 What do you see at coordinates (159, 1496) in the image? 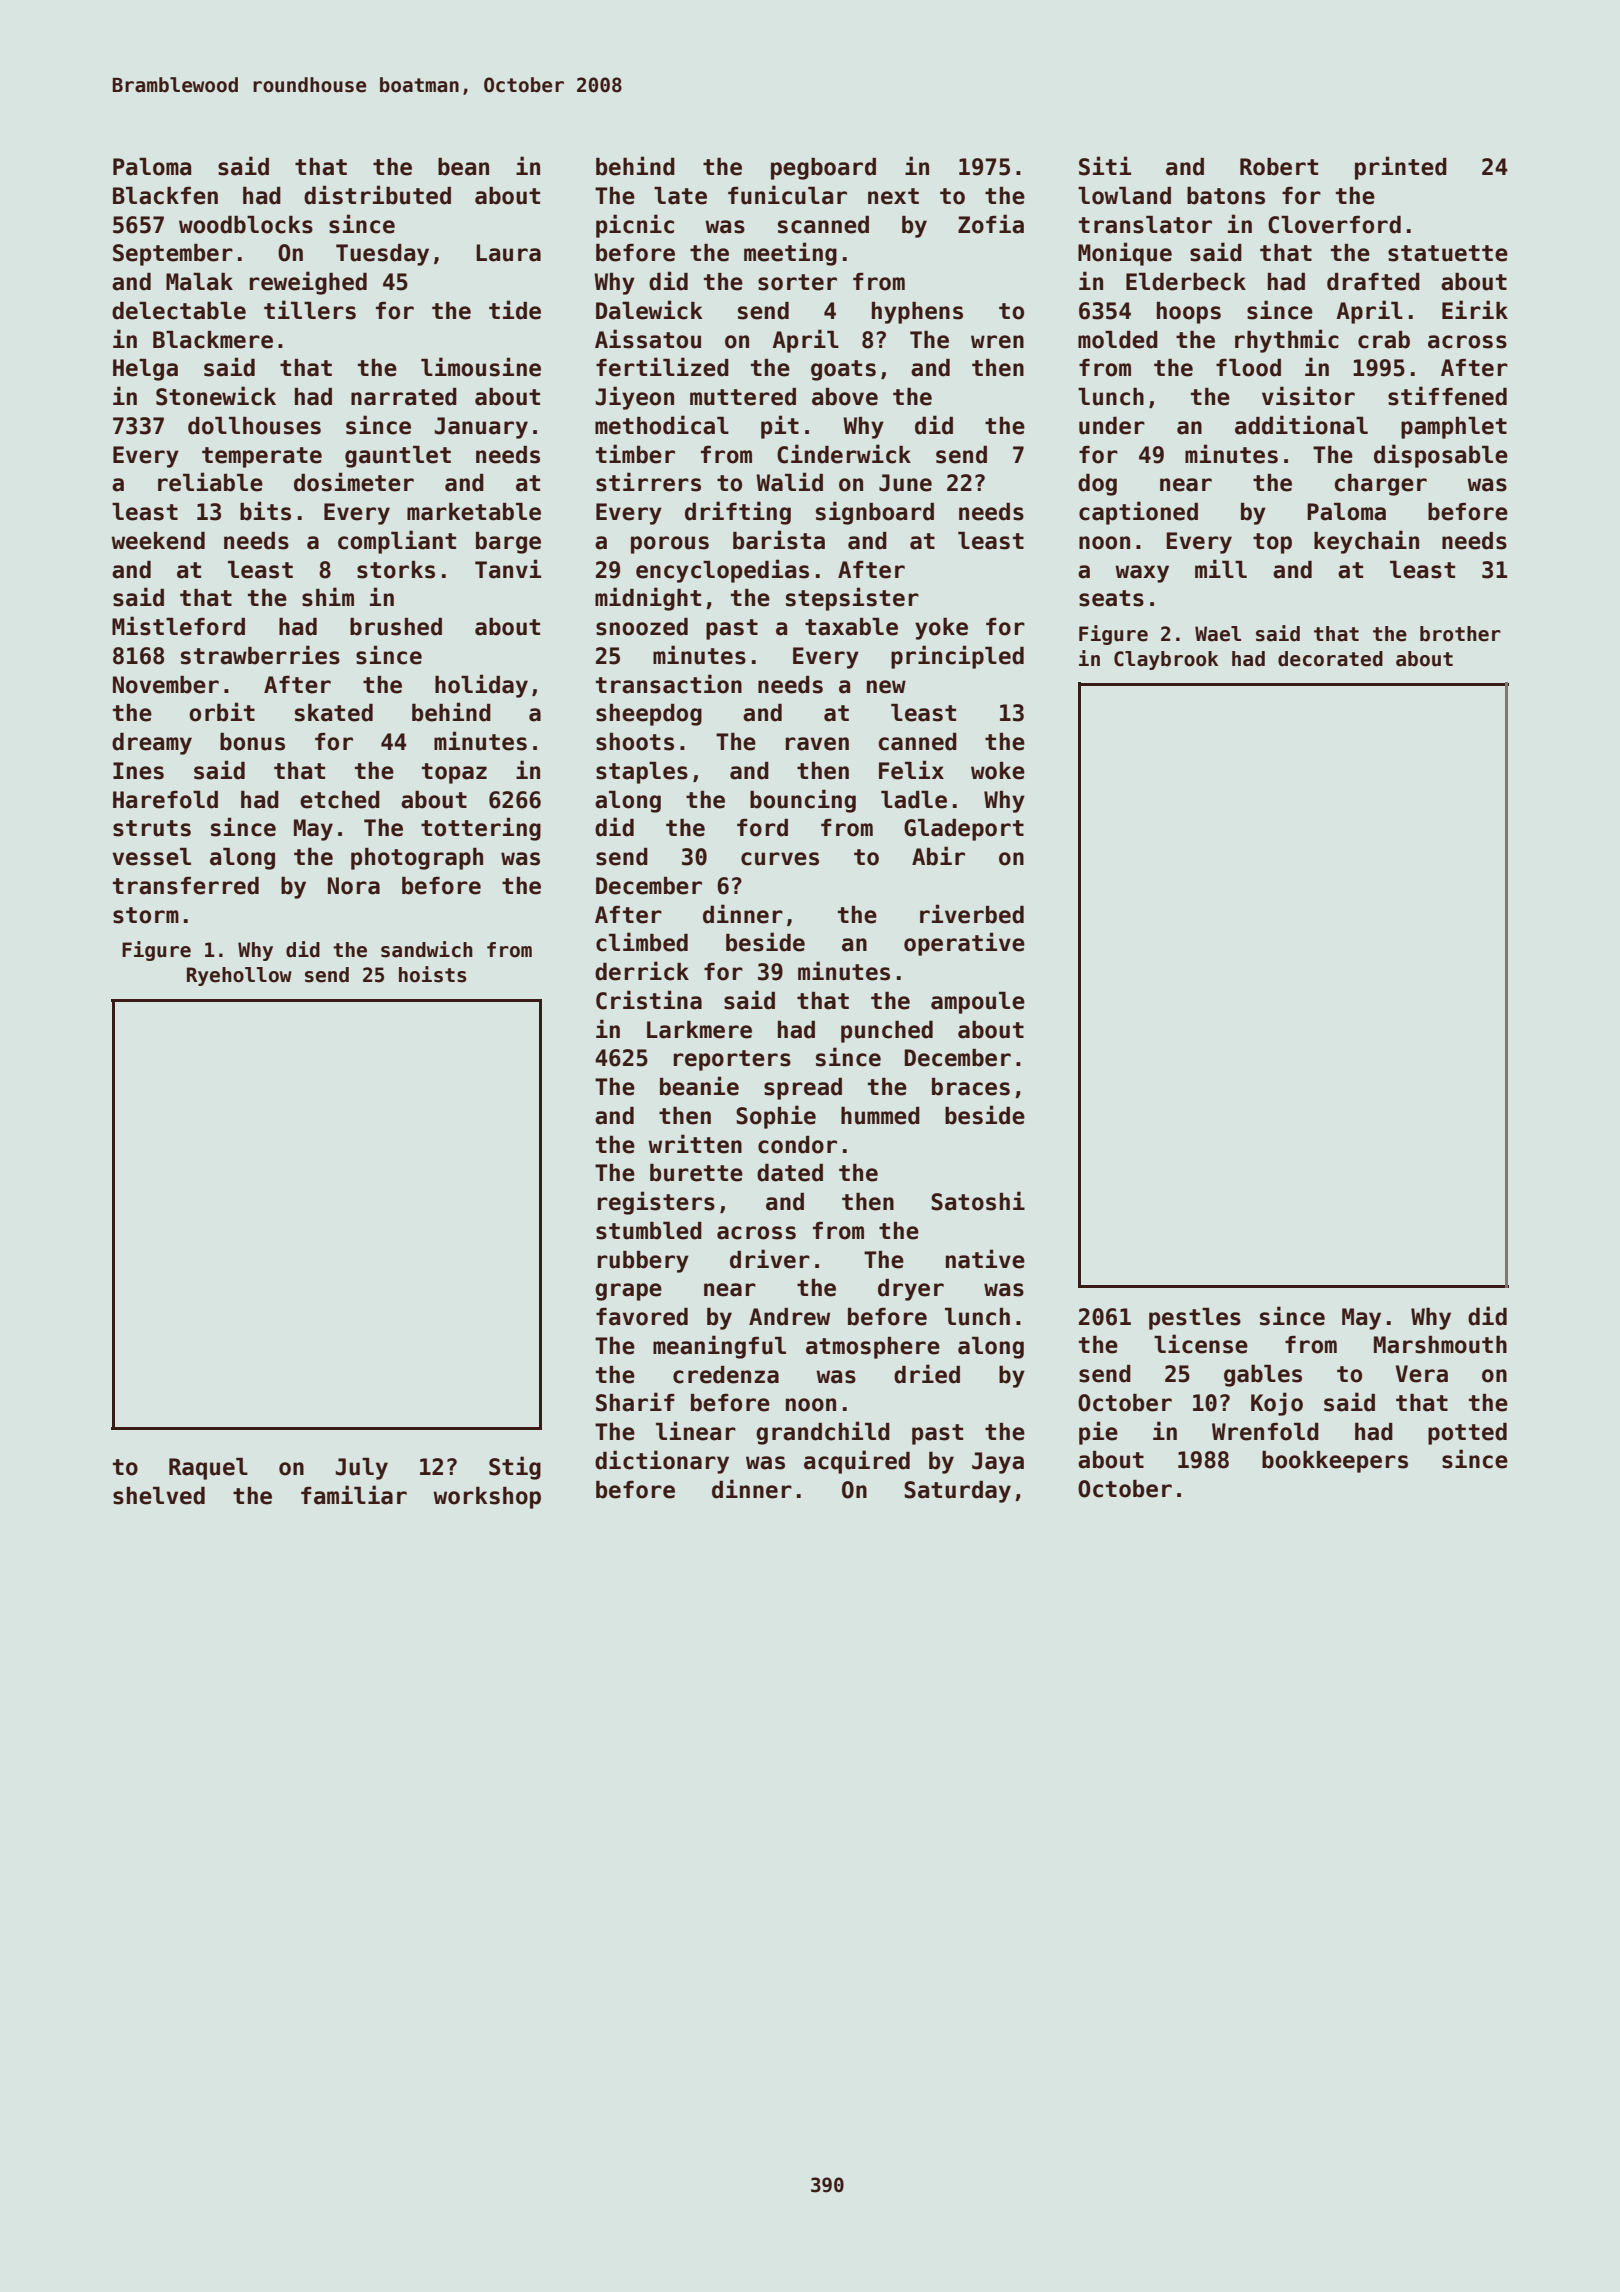
I see `shelved` at bounding box center [159, 1496].
